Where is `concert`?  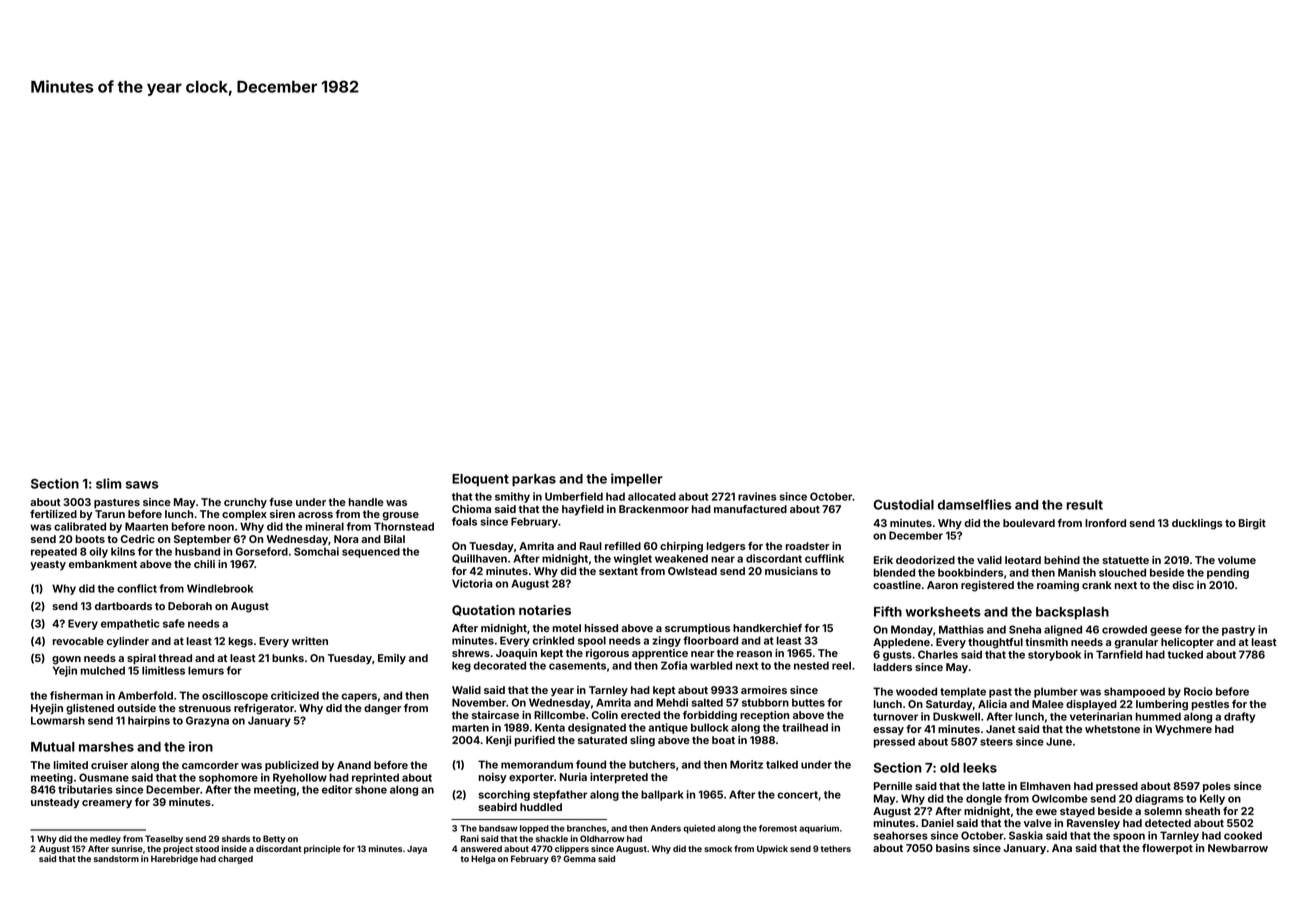 concert is located at coordinates (797, 795).
